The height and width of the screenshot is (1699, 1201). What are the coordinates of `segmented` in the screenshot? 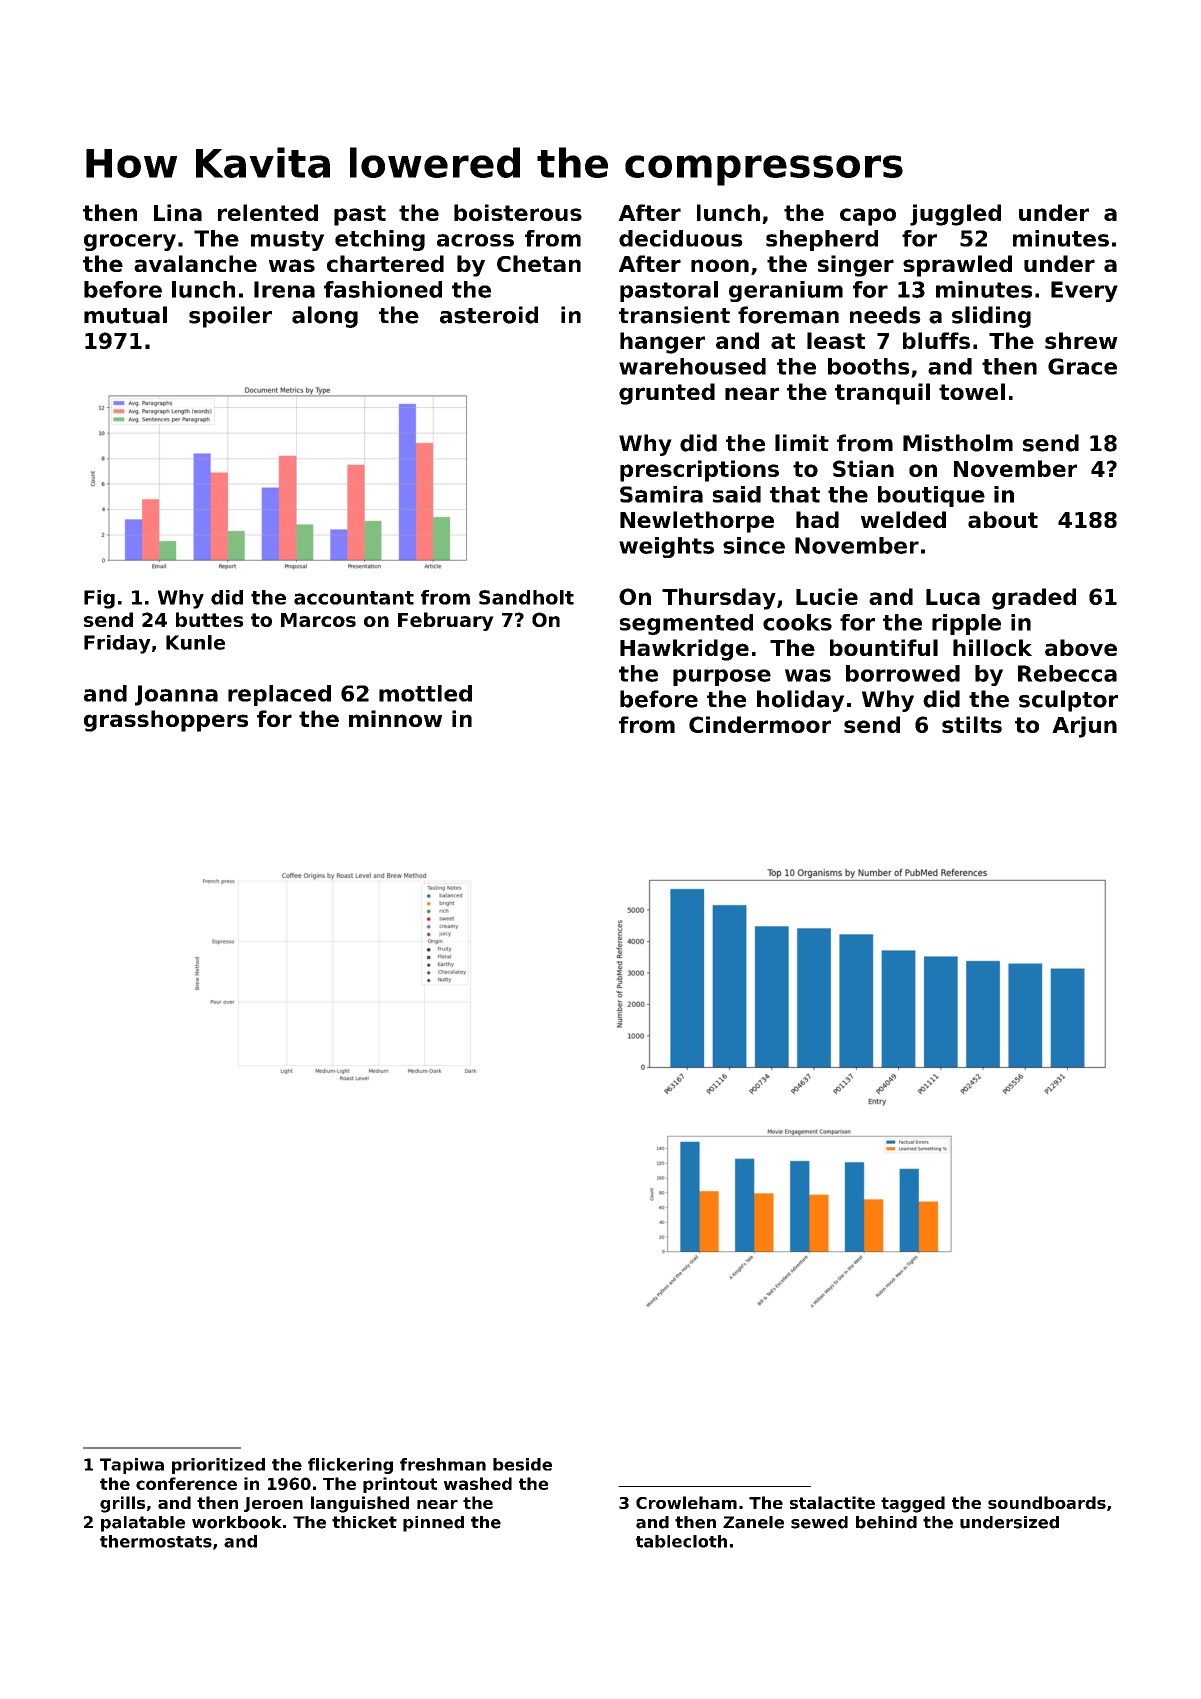 It's located at (686, 624).
